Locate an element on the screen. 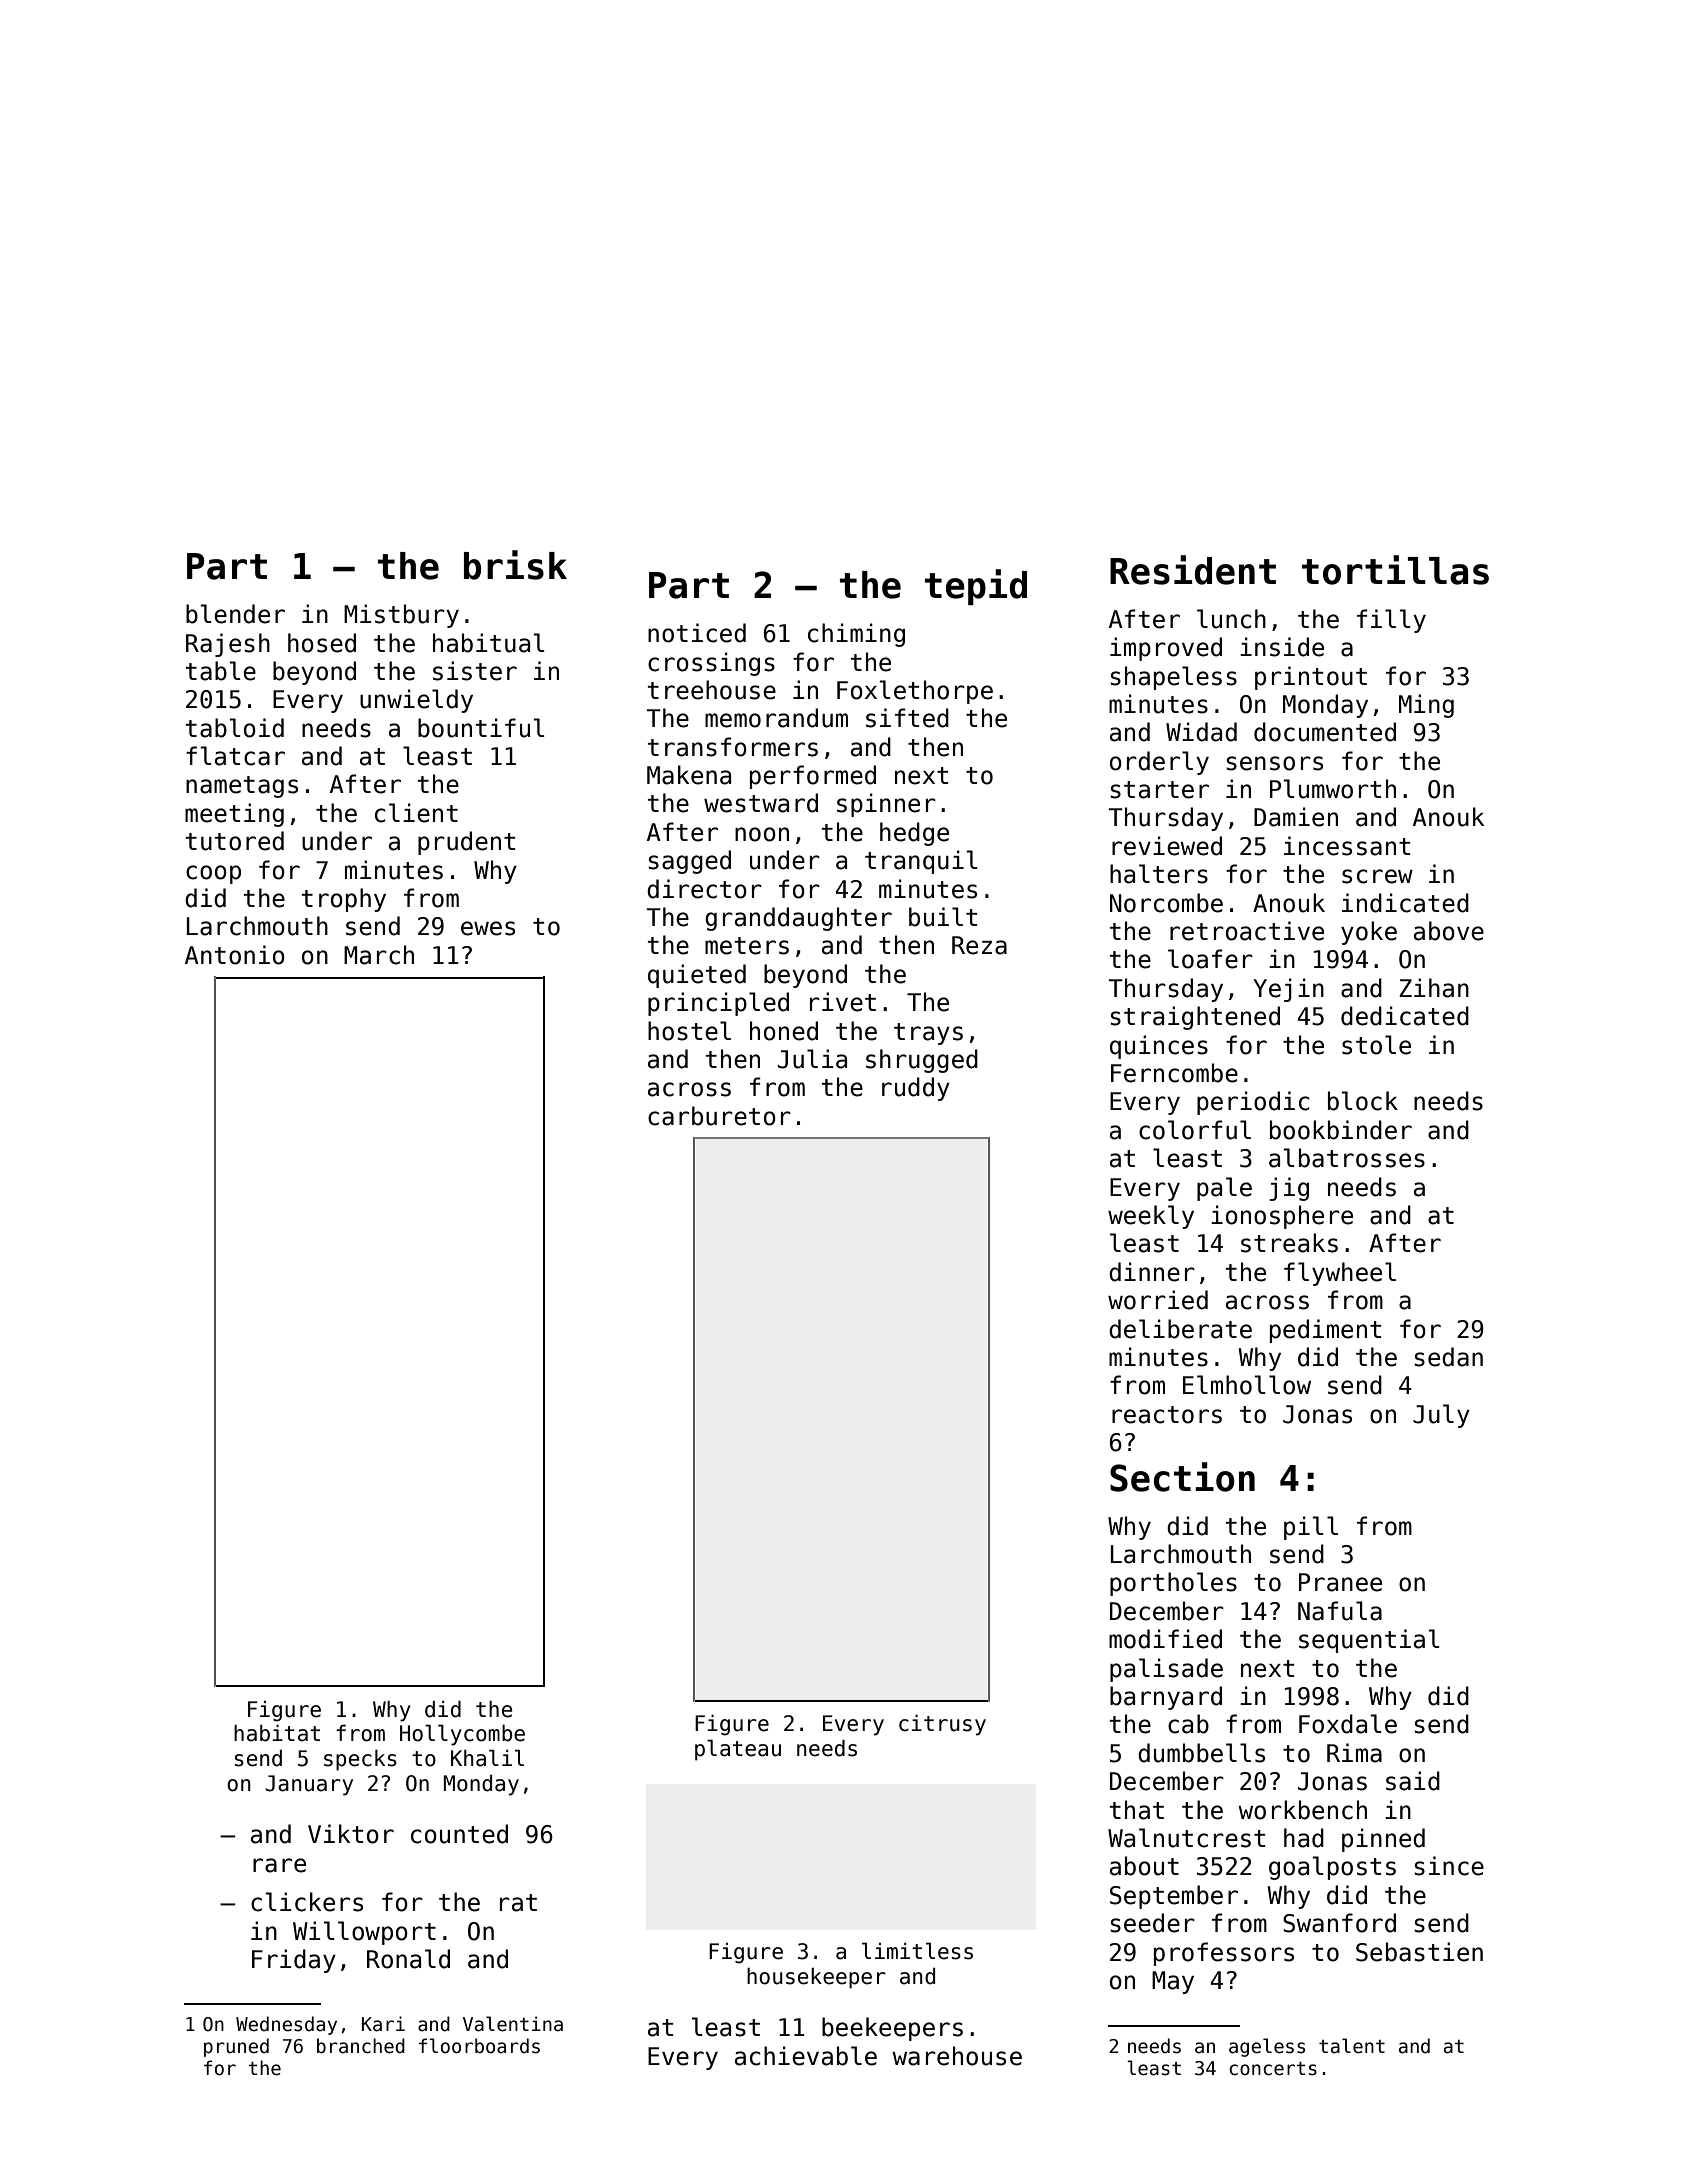 Image resolution: width=1683 pixels, height=2178 pixels. blender is located at coordinates (235, 614).
